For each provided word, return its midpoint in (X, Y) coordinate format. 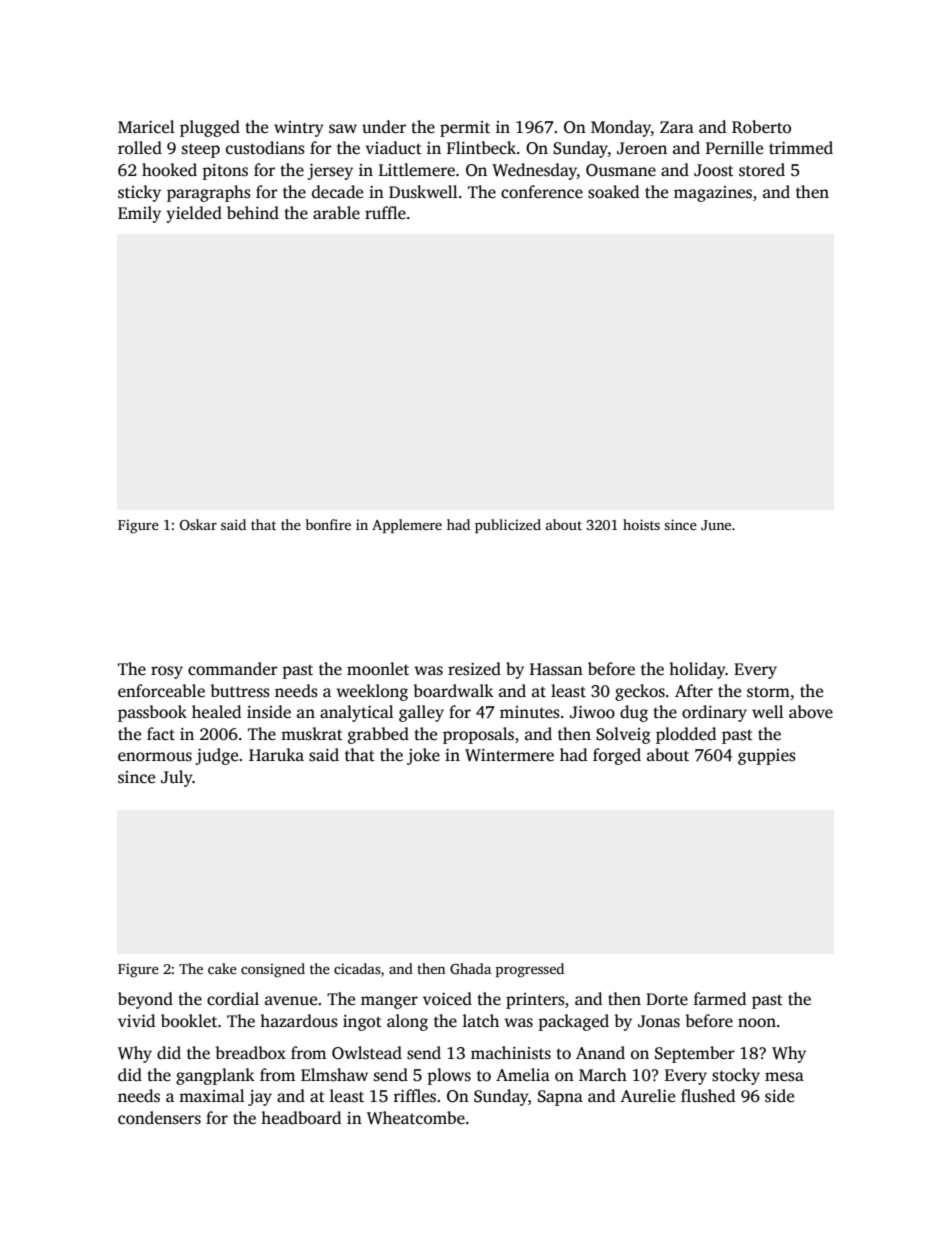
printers (535, 1001)
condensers (159, 1118)
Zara (677, 127)
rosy (167, 672)
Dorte (667, 999)
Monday (621, 128)
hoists (641, 524)
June (716, 525)
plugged (210, 128)
